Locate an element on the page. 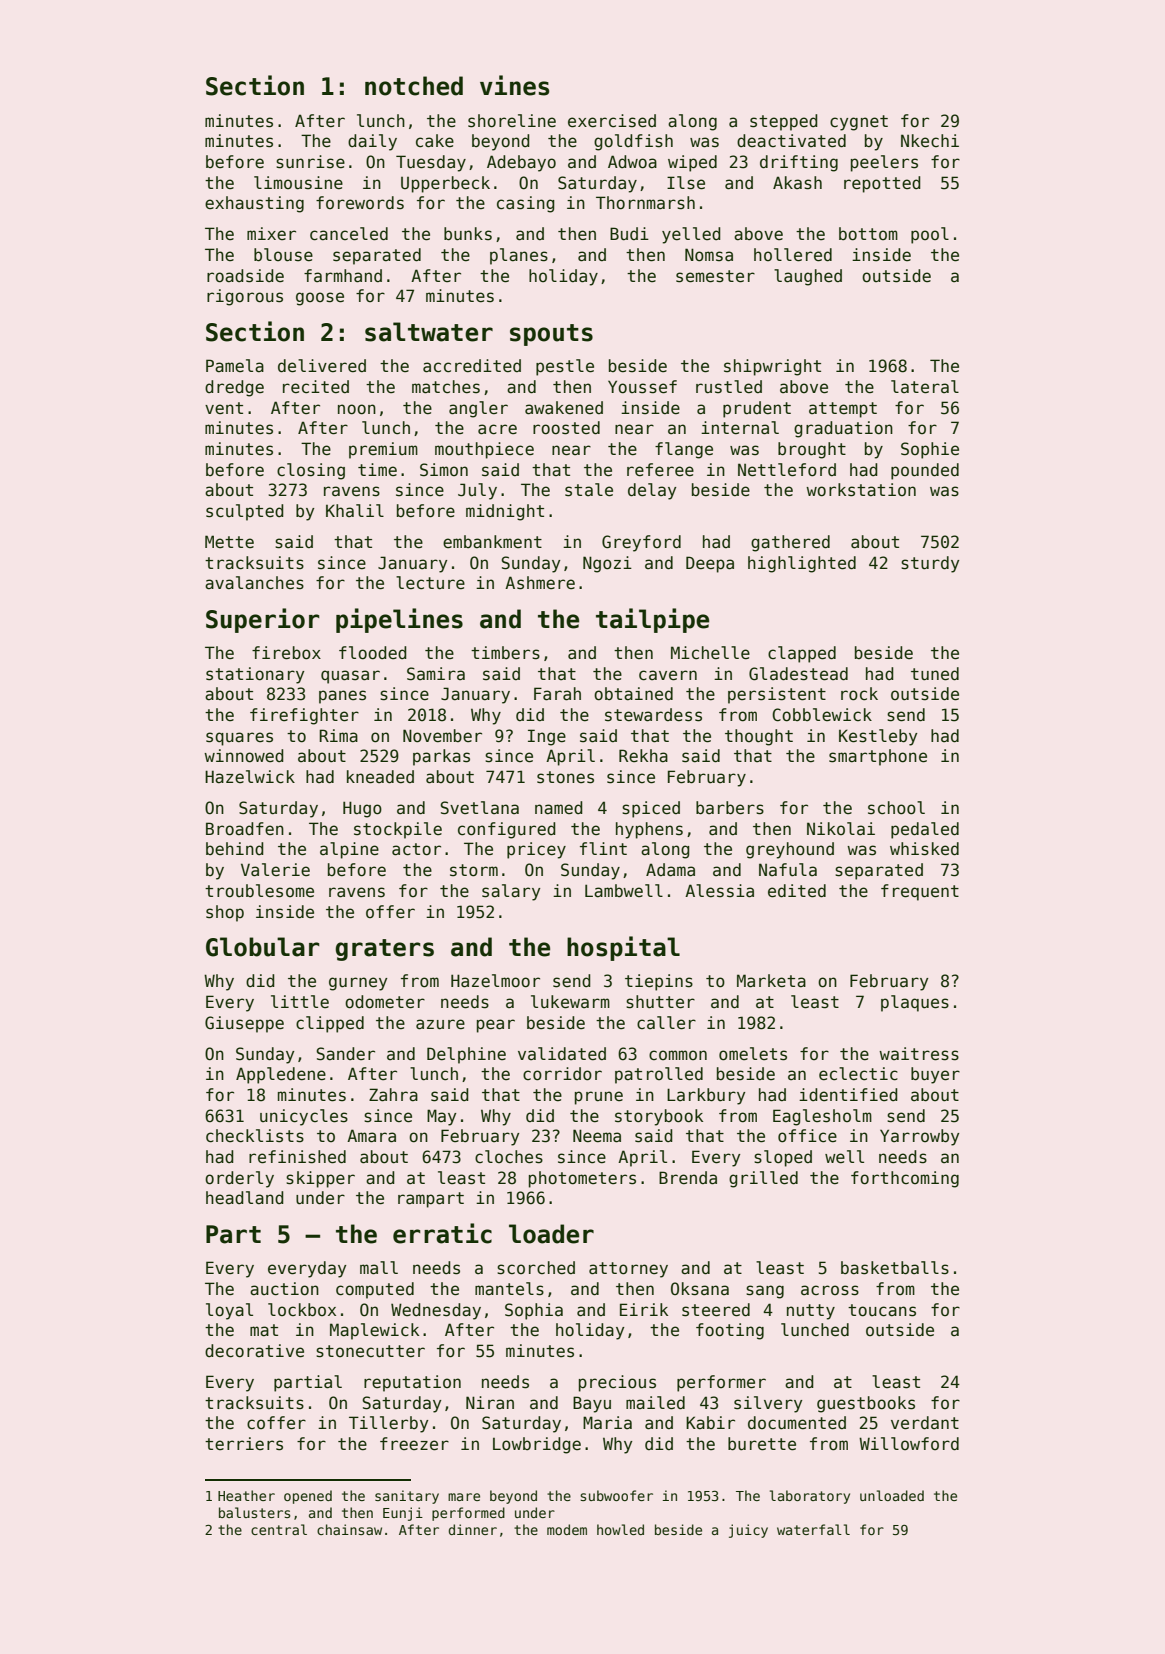  vines is located at coordinates (514, 85).
